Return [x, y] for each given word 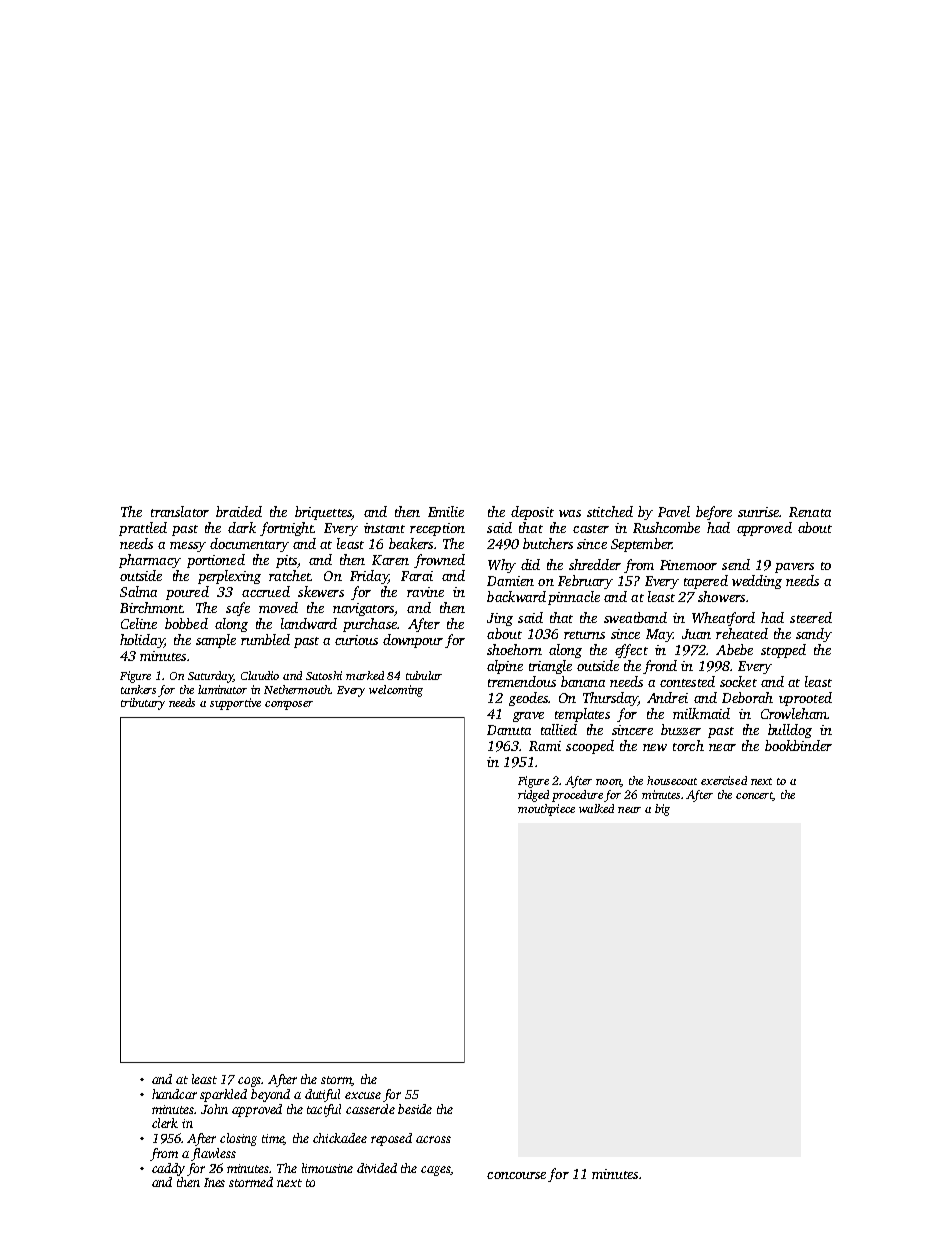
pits [286, 561]
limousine [327, 1168]
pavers [794, 568]
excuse [363, 1095]
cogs [250, 1082]
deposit [532, 513]
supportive [235, 704]
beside [415, 1109]
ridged [533, 796]
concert [754, 796]
